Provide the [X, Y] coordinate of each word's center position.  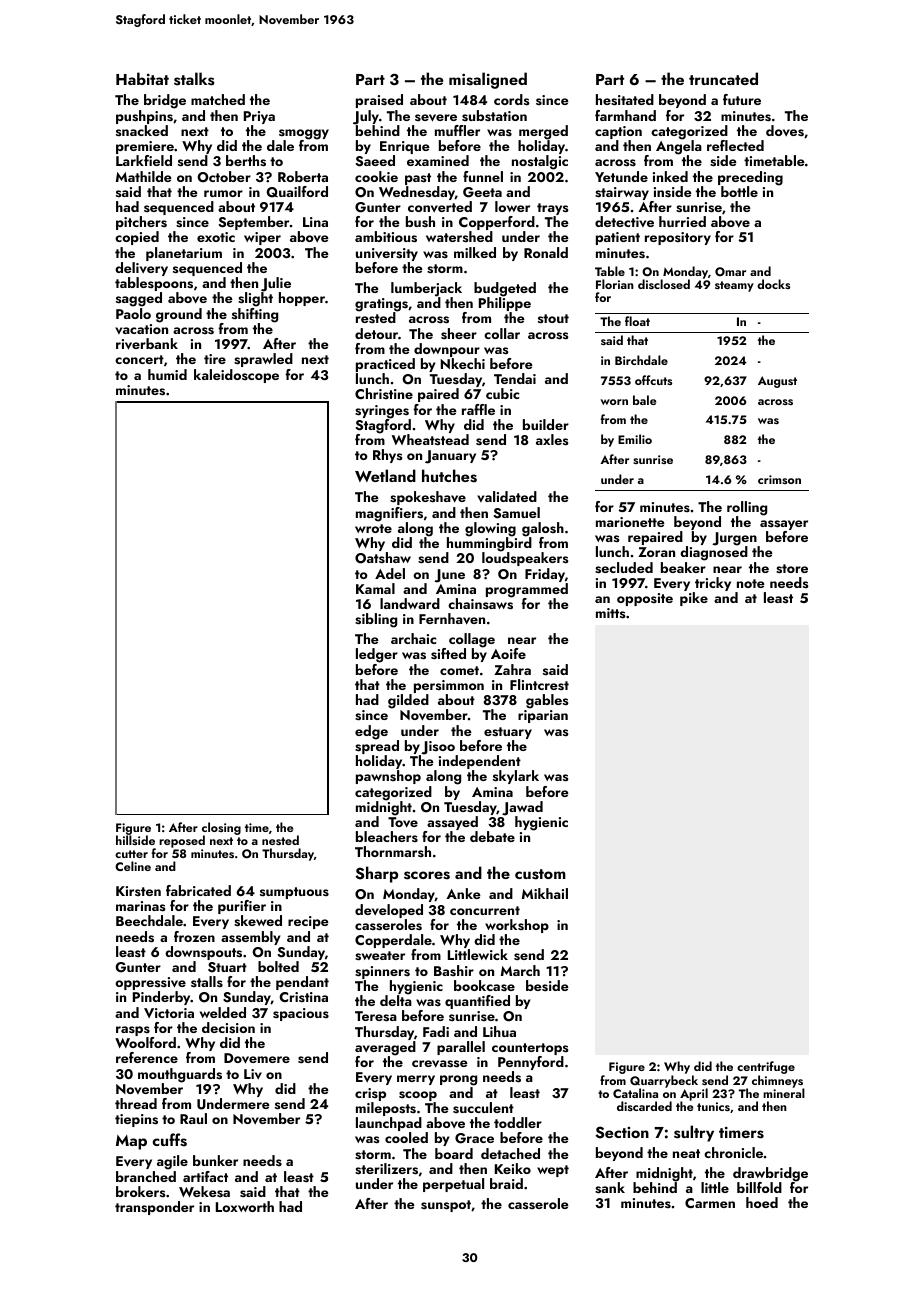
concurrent [485, 910]
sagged [139, 299]
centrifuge [766, 1067]
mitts [610, 613]
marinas [140, 906]
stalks [194, 79]
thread [136, 1103]
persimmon [449, 686]
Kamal [375, 588]
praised [379, 101]
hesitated [625, 100]
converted [440, 207]
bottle [739, 191]
